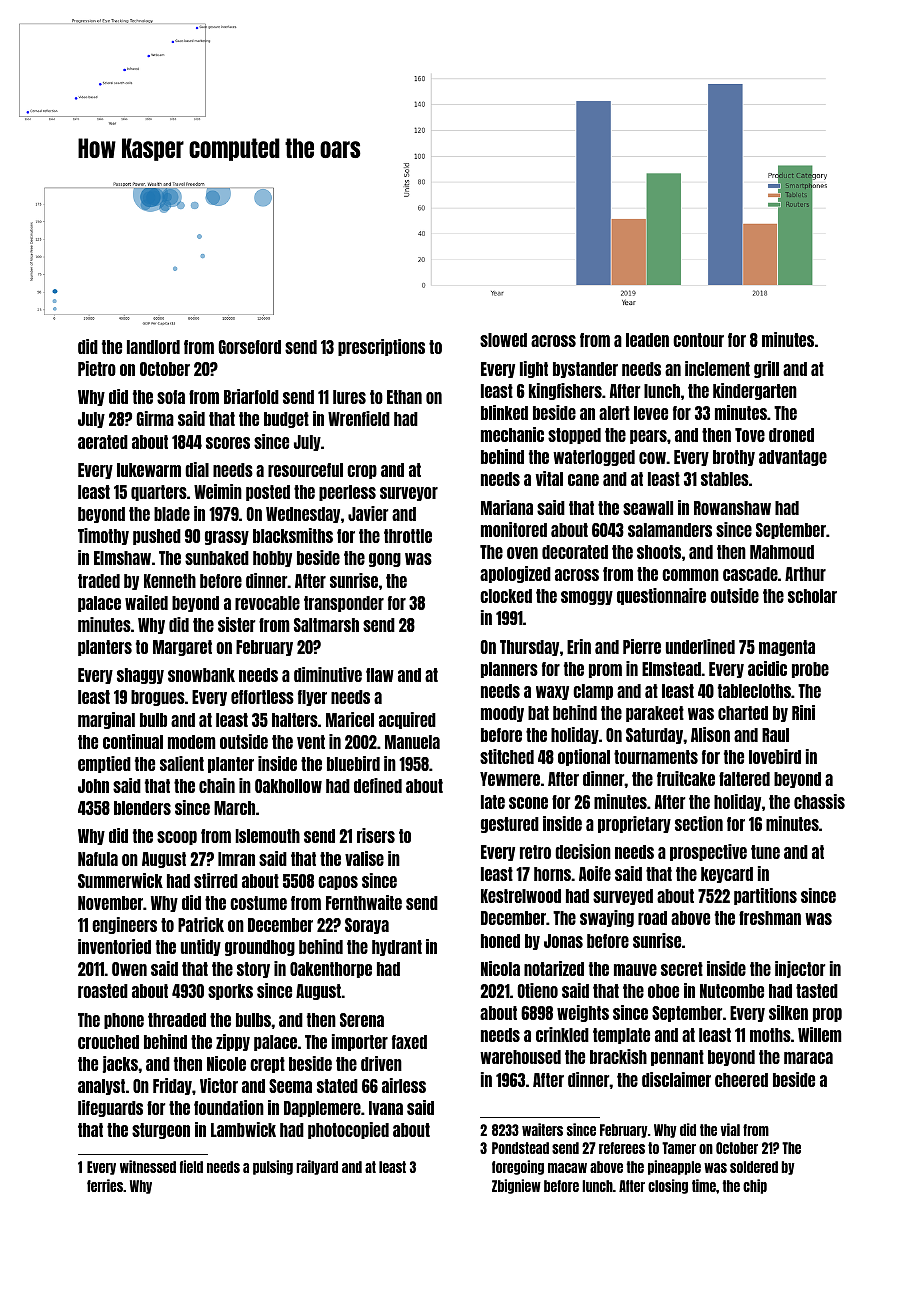  I want to click on Islemouth, so click(267, 836).
